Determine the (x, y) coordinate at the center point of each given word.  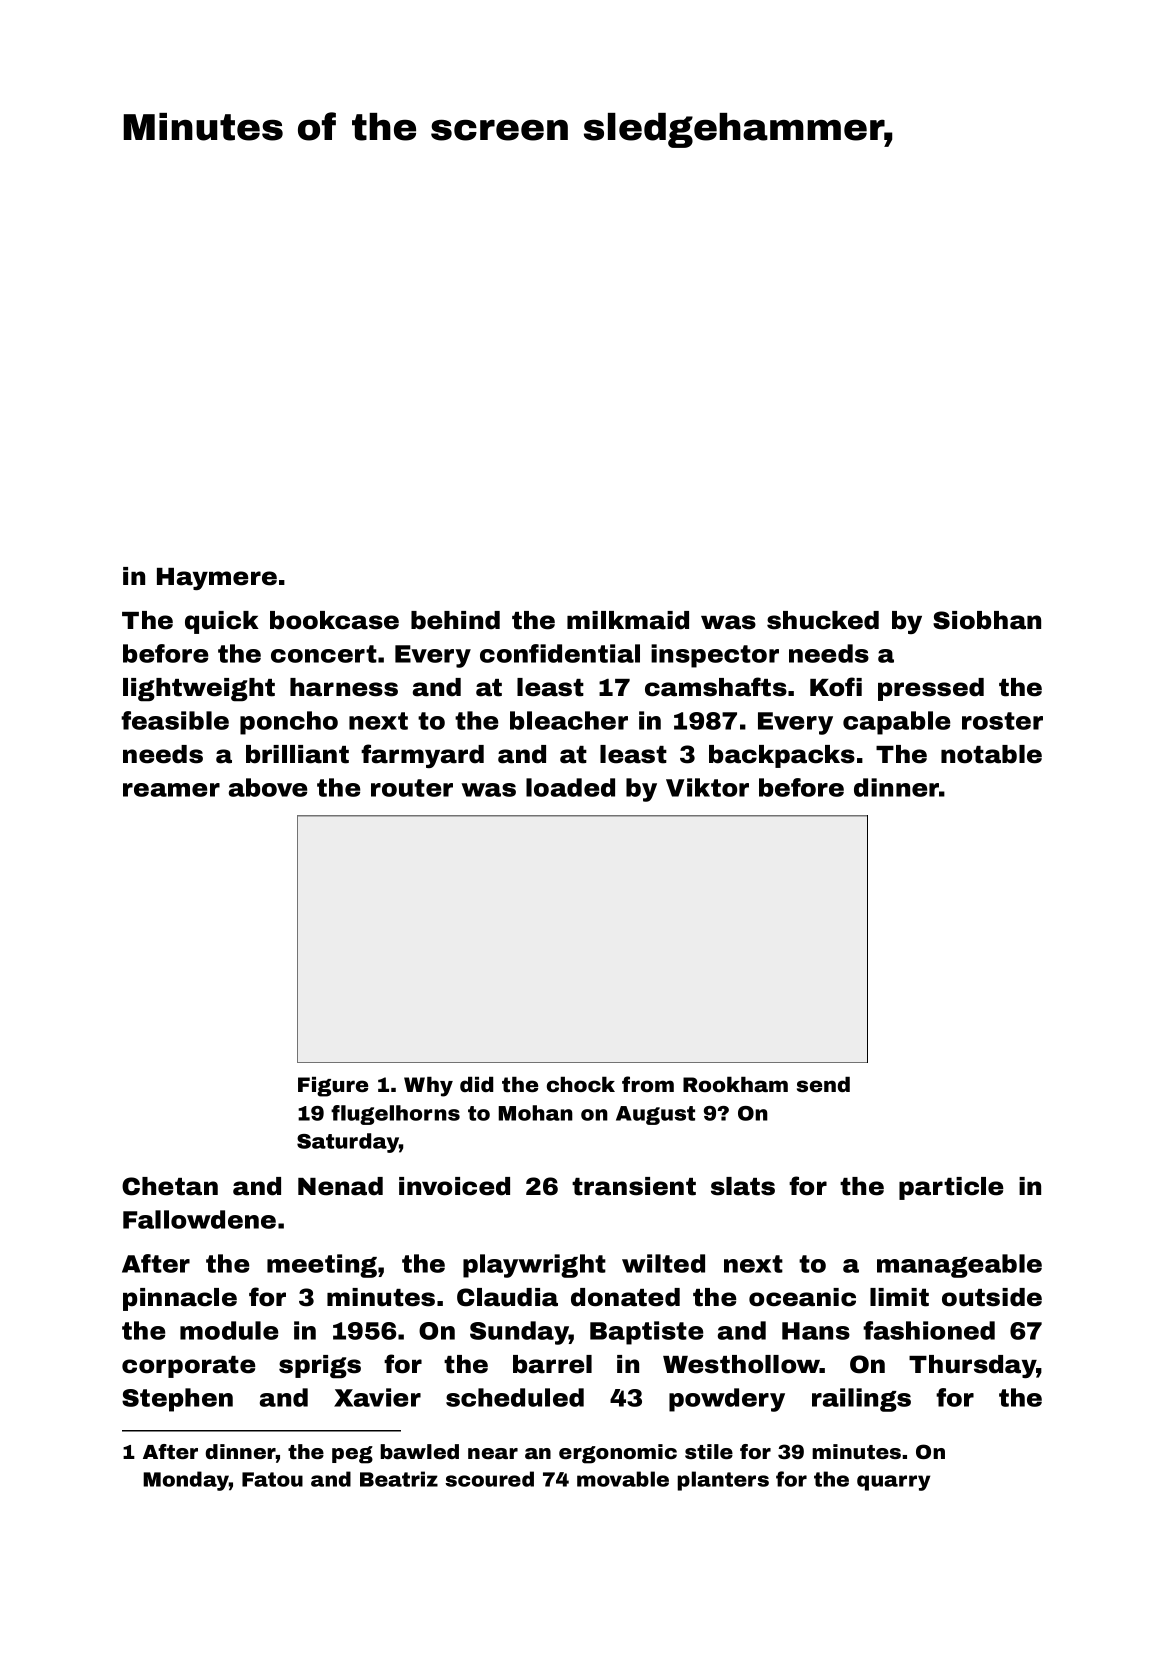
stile (709, 1451)
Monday (186, 1481)
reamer (171, 790)
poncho (289, 723)
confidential (560, 653)
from (648, 1084)
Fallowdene (199, 1219)
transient (634, 1186)
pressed (931, 689)
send (823, 1084)
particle (951, 1188)
